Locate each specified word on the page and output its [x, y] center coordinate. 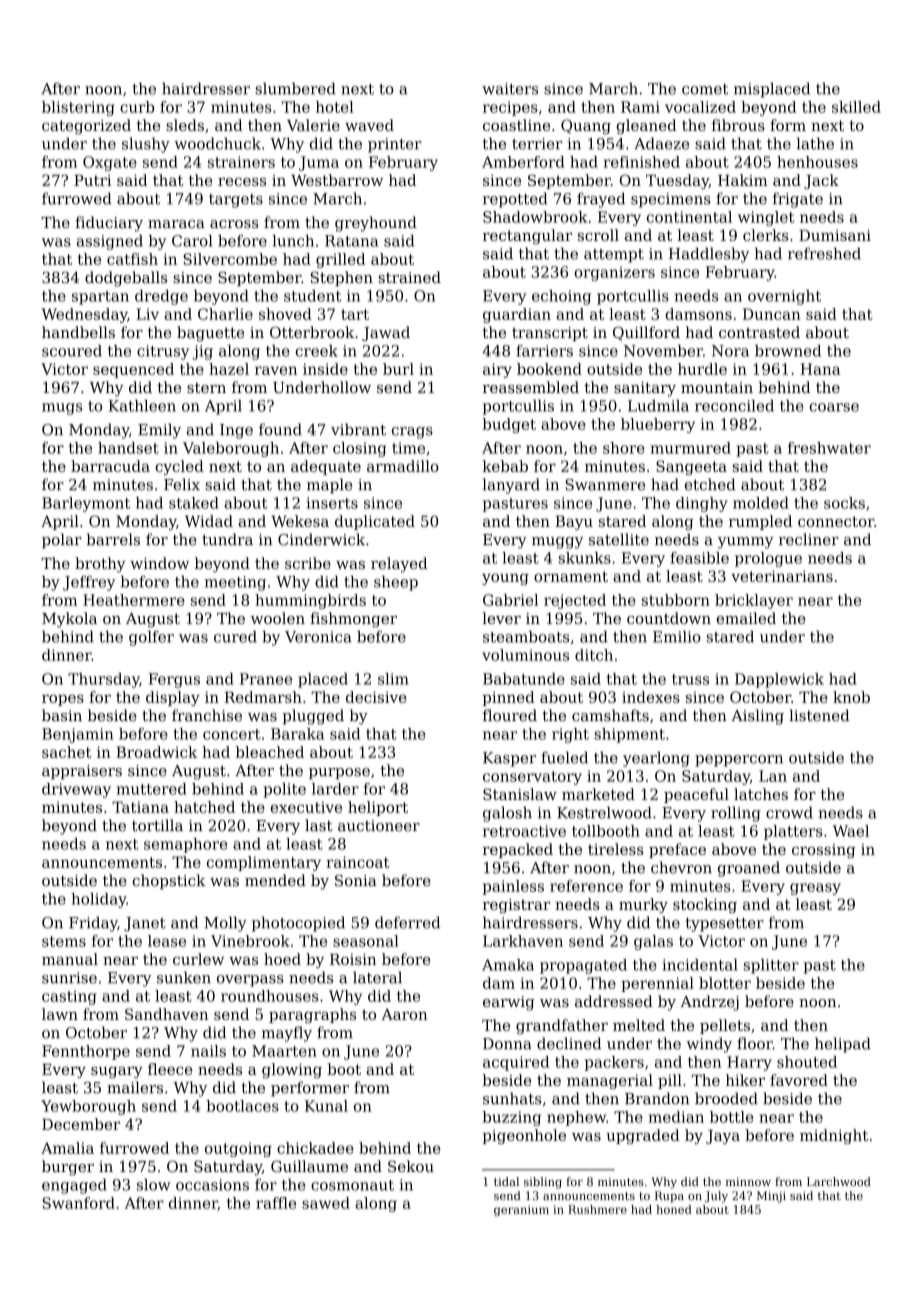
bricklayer [754, 601]
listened [819, 715]
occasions [212, 1185]
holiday [98, 900]
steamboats [526, 637]
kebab [505, 466]
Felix [182, 484]
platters [793, 832]
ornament [571, 576]
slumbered [295, 88]
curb [137, 107]
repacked [518, 850]
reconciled [734, 406]
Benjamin [77, 735]
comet [705, 89]
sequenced [133, 370]
